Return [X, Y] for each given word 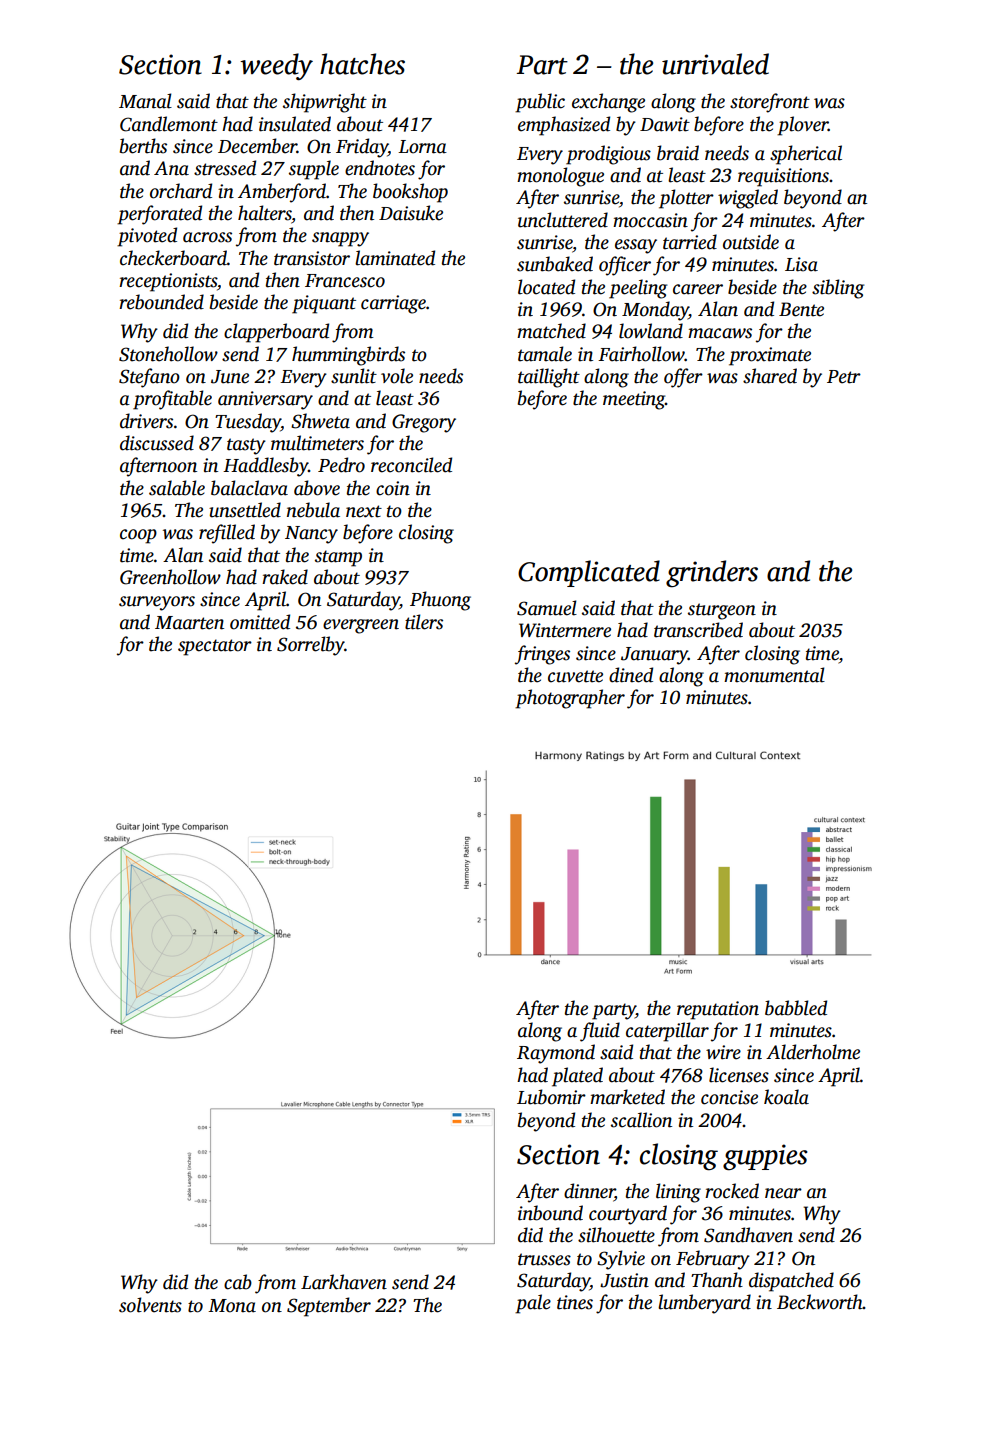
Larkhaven [344, 1282]
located [546, 287]
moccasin [650, 220]
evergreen [361, 626]
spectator [215, 647]
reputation [718, 1010]
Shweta [320, 421]
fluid [600, 1032]
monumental [774, 675]
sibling [838, 289]
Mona [232, 1306]
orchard [181, 191]
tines [575, 1302]
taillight [549, 378]
